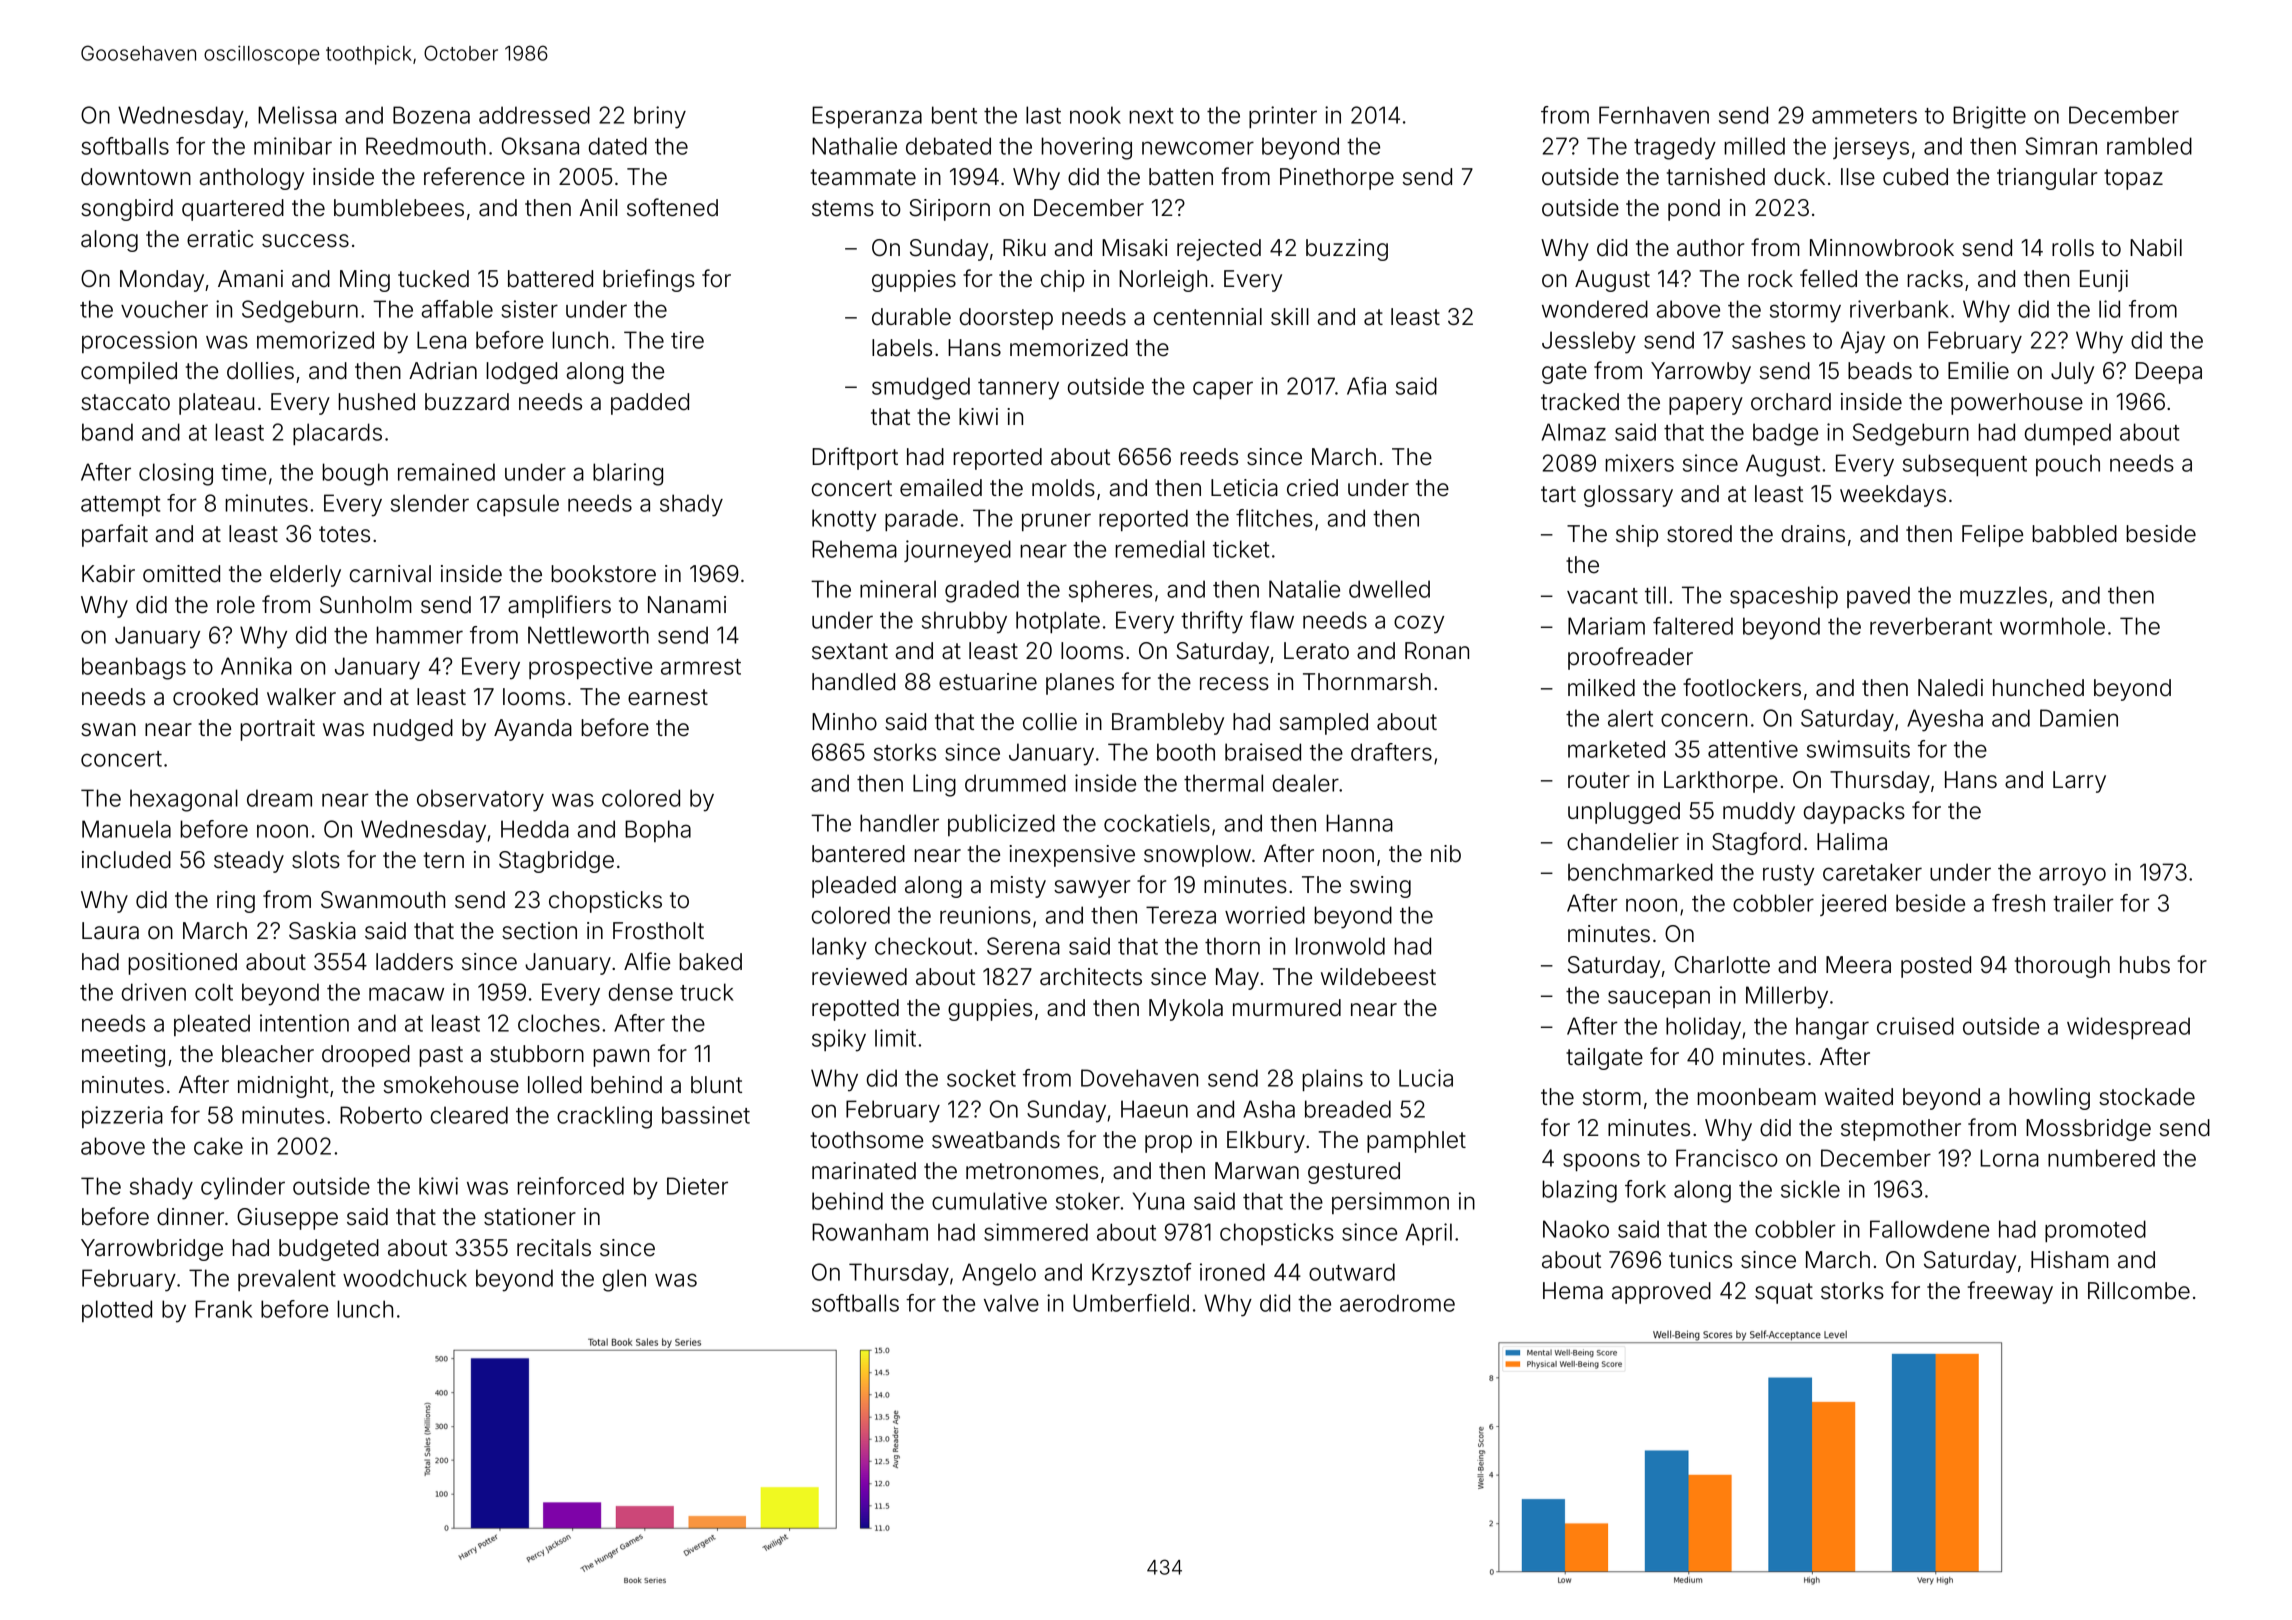 The width and height of the page is (2292, 1620). Describe the element at coordinates (413, 730) in the page. I see `nudged` at that location.
